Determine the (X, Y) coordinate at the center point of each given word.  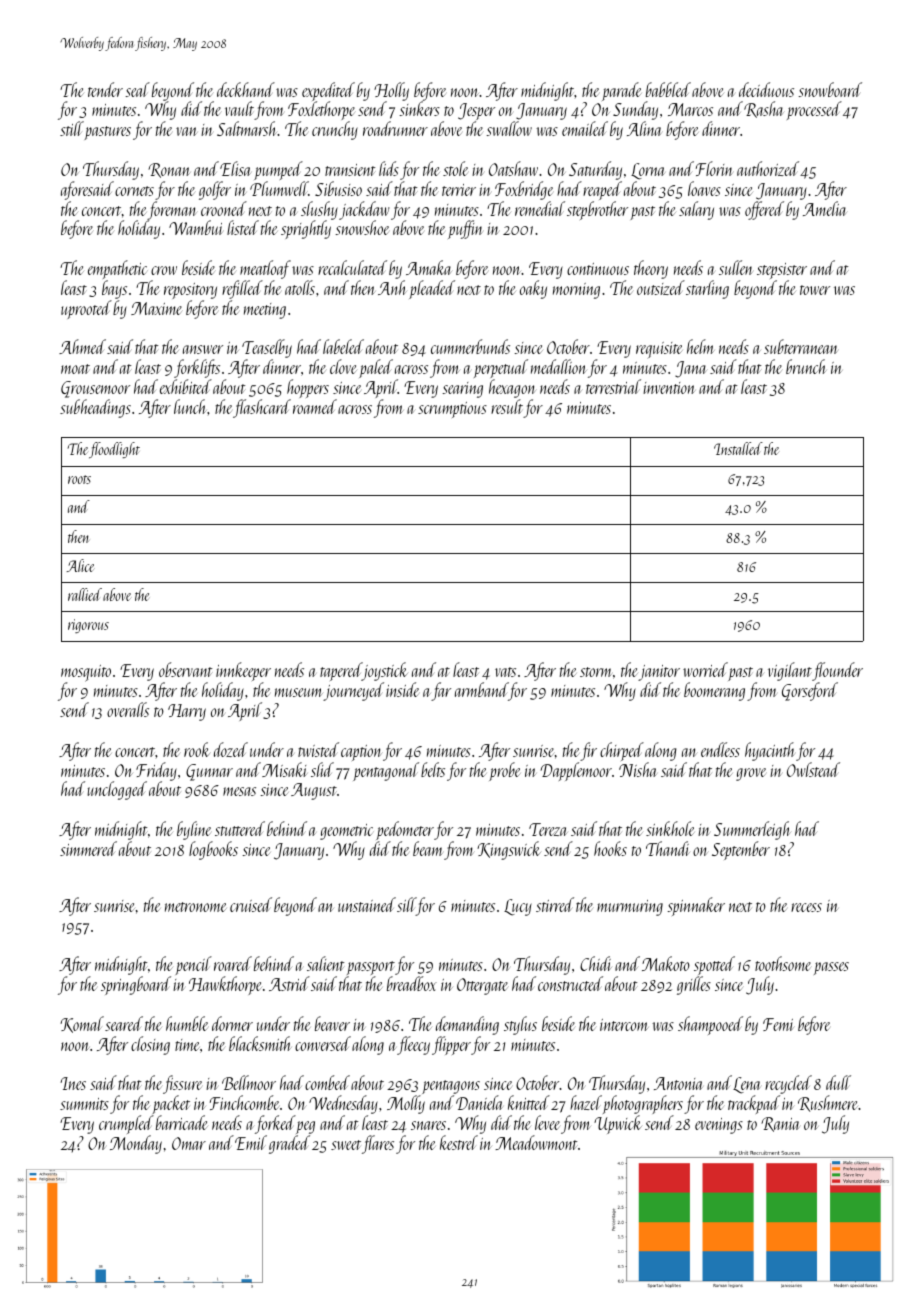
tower (815, 290)
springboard (136, 985)
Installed (738, 448)
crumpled (126, 1125)
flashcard (262, 408)
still (72, 128)
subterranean (800, 346)
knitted (529, 1102)
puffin (465, 229)
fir (588, 751)
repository (190, 291)
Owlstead (813, 769)
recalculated (352, 267)
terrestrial (613, 386)
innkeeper (243, 672)
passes (831, 968)
